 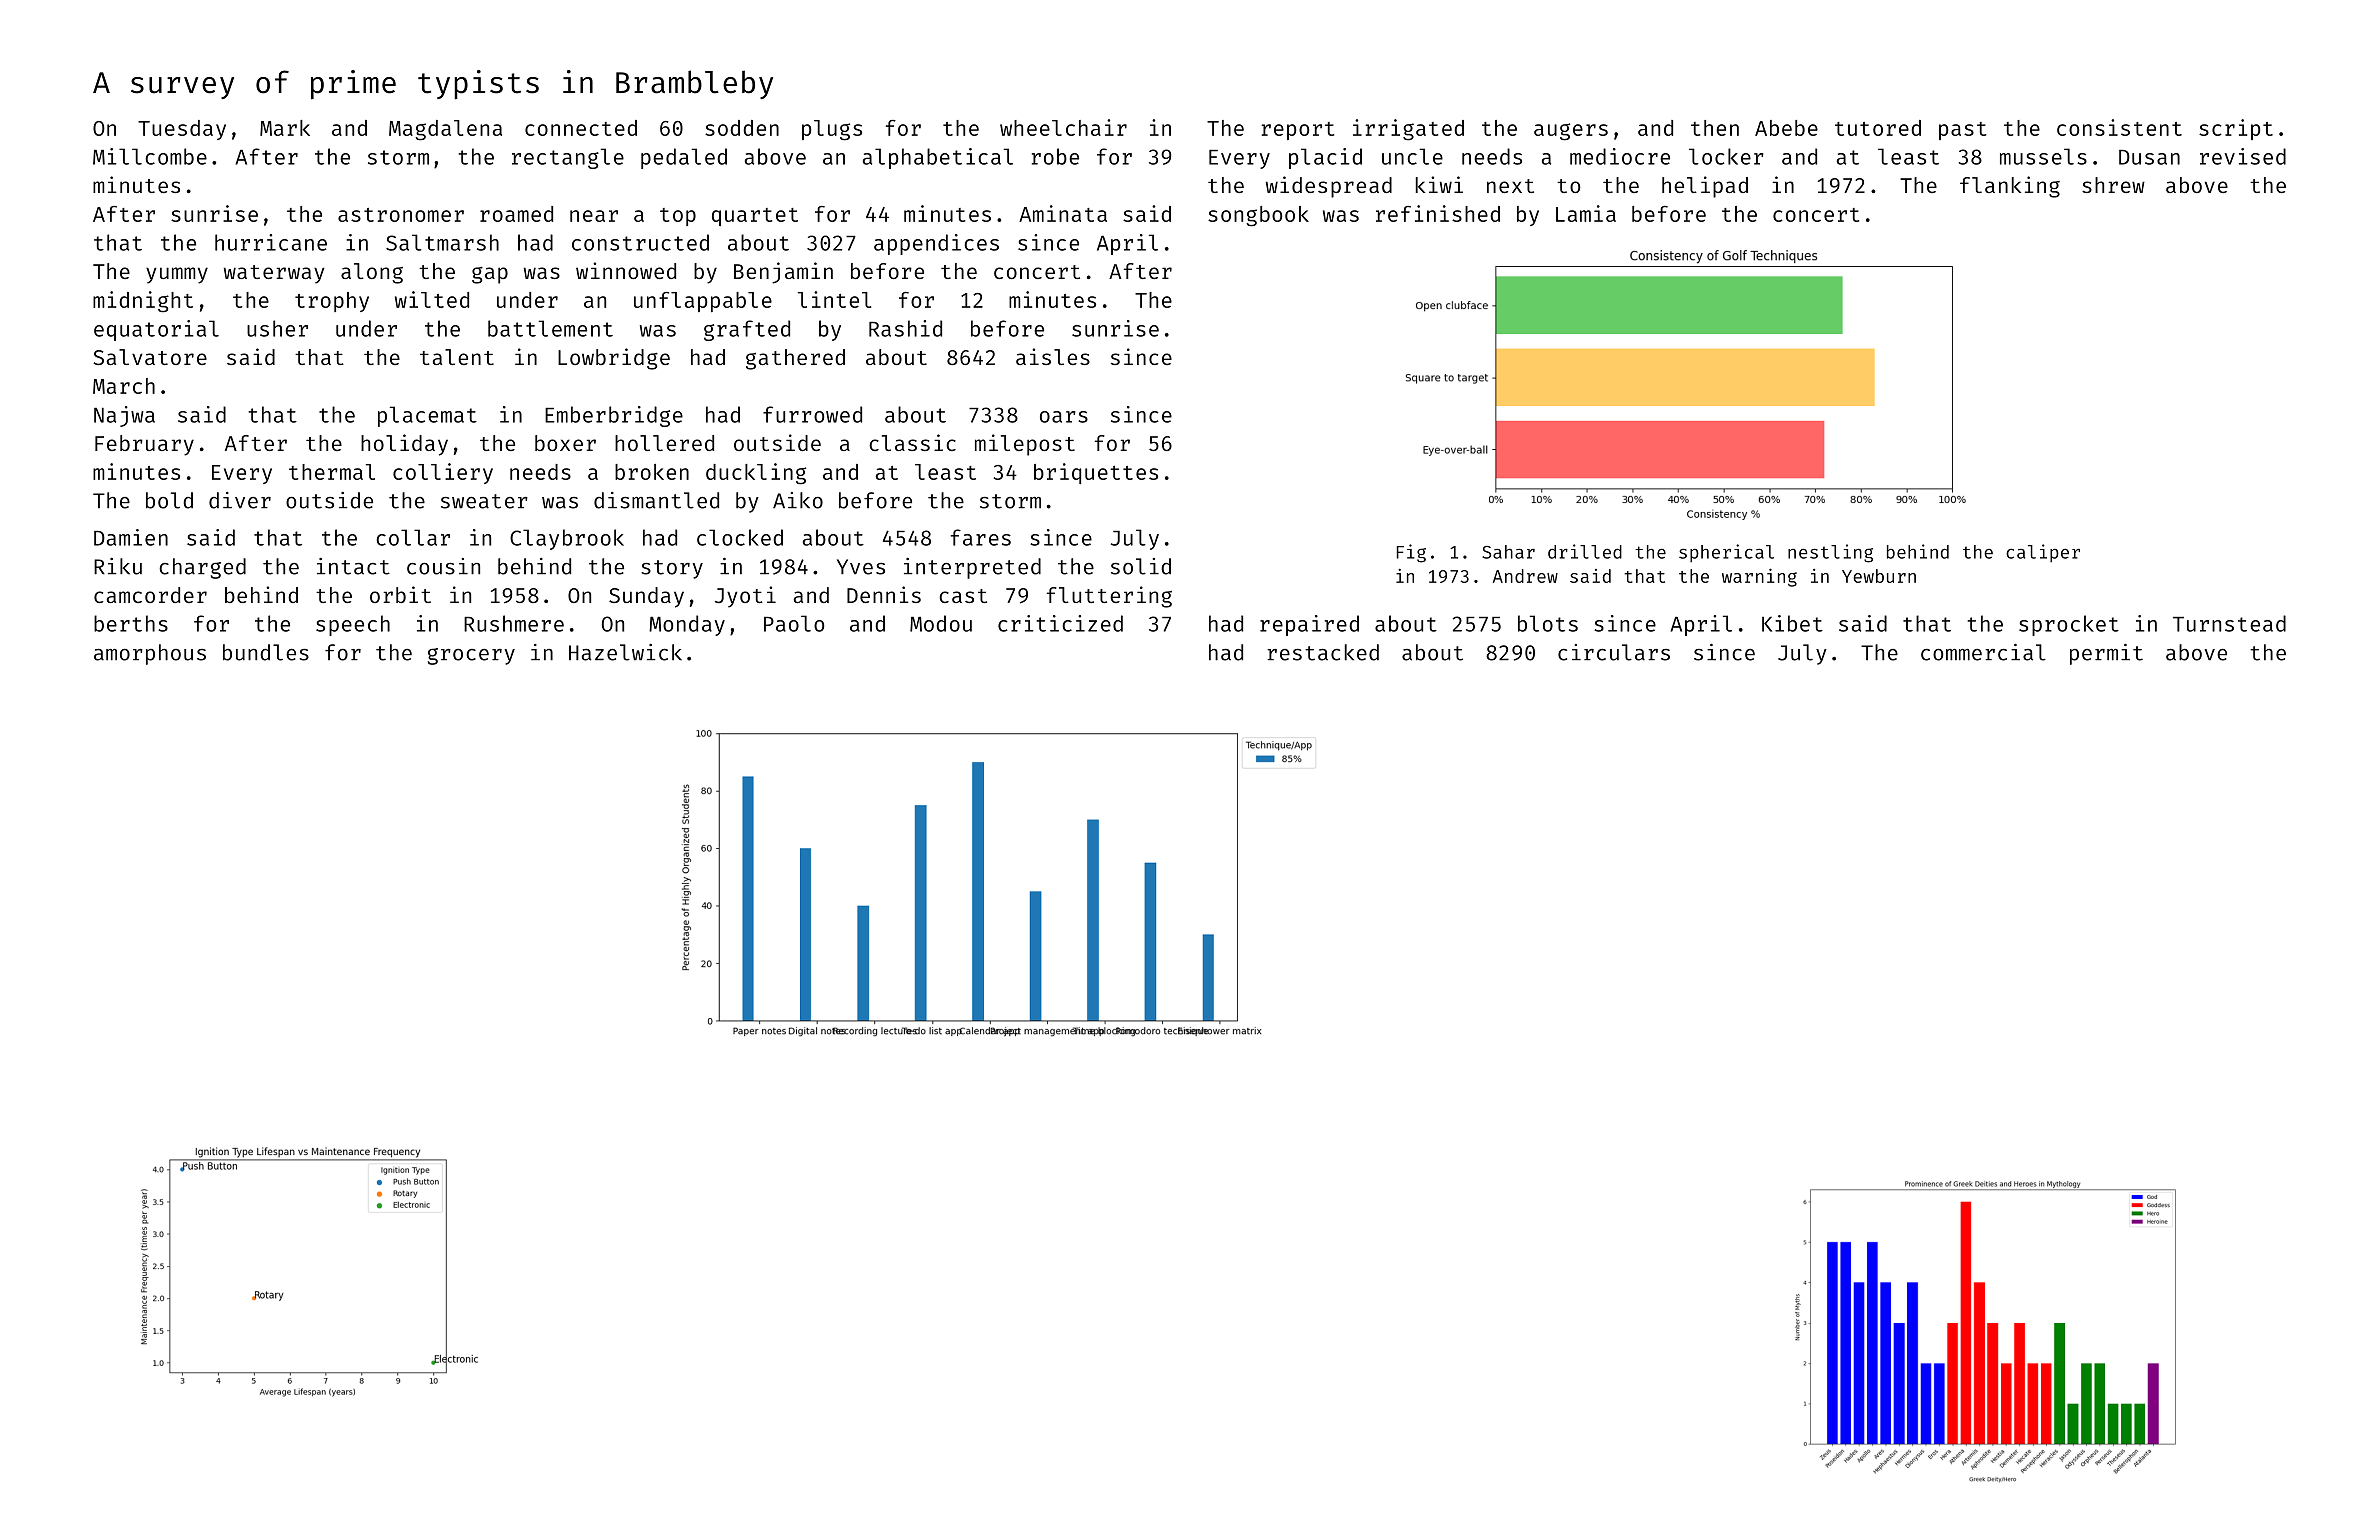 What do you see at coordinates (1258, 216) in the screenshot?
I see `songbook` at bounding box center [1258, 216].
